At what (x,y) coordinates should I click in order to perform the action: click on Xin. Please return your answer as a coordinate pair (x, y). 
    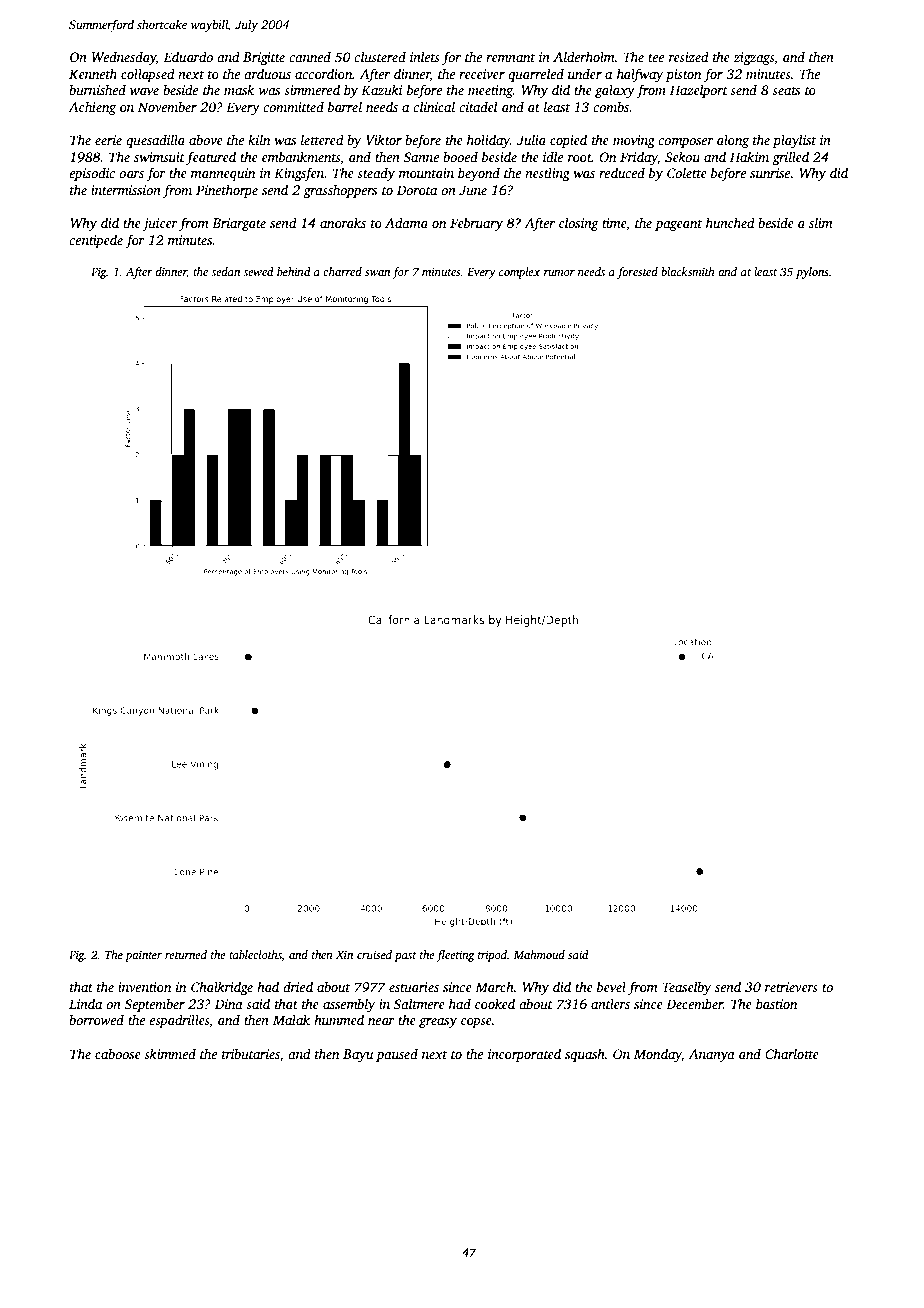
    Looking at the image, I should click on (344, 954).
